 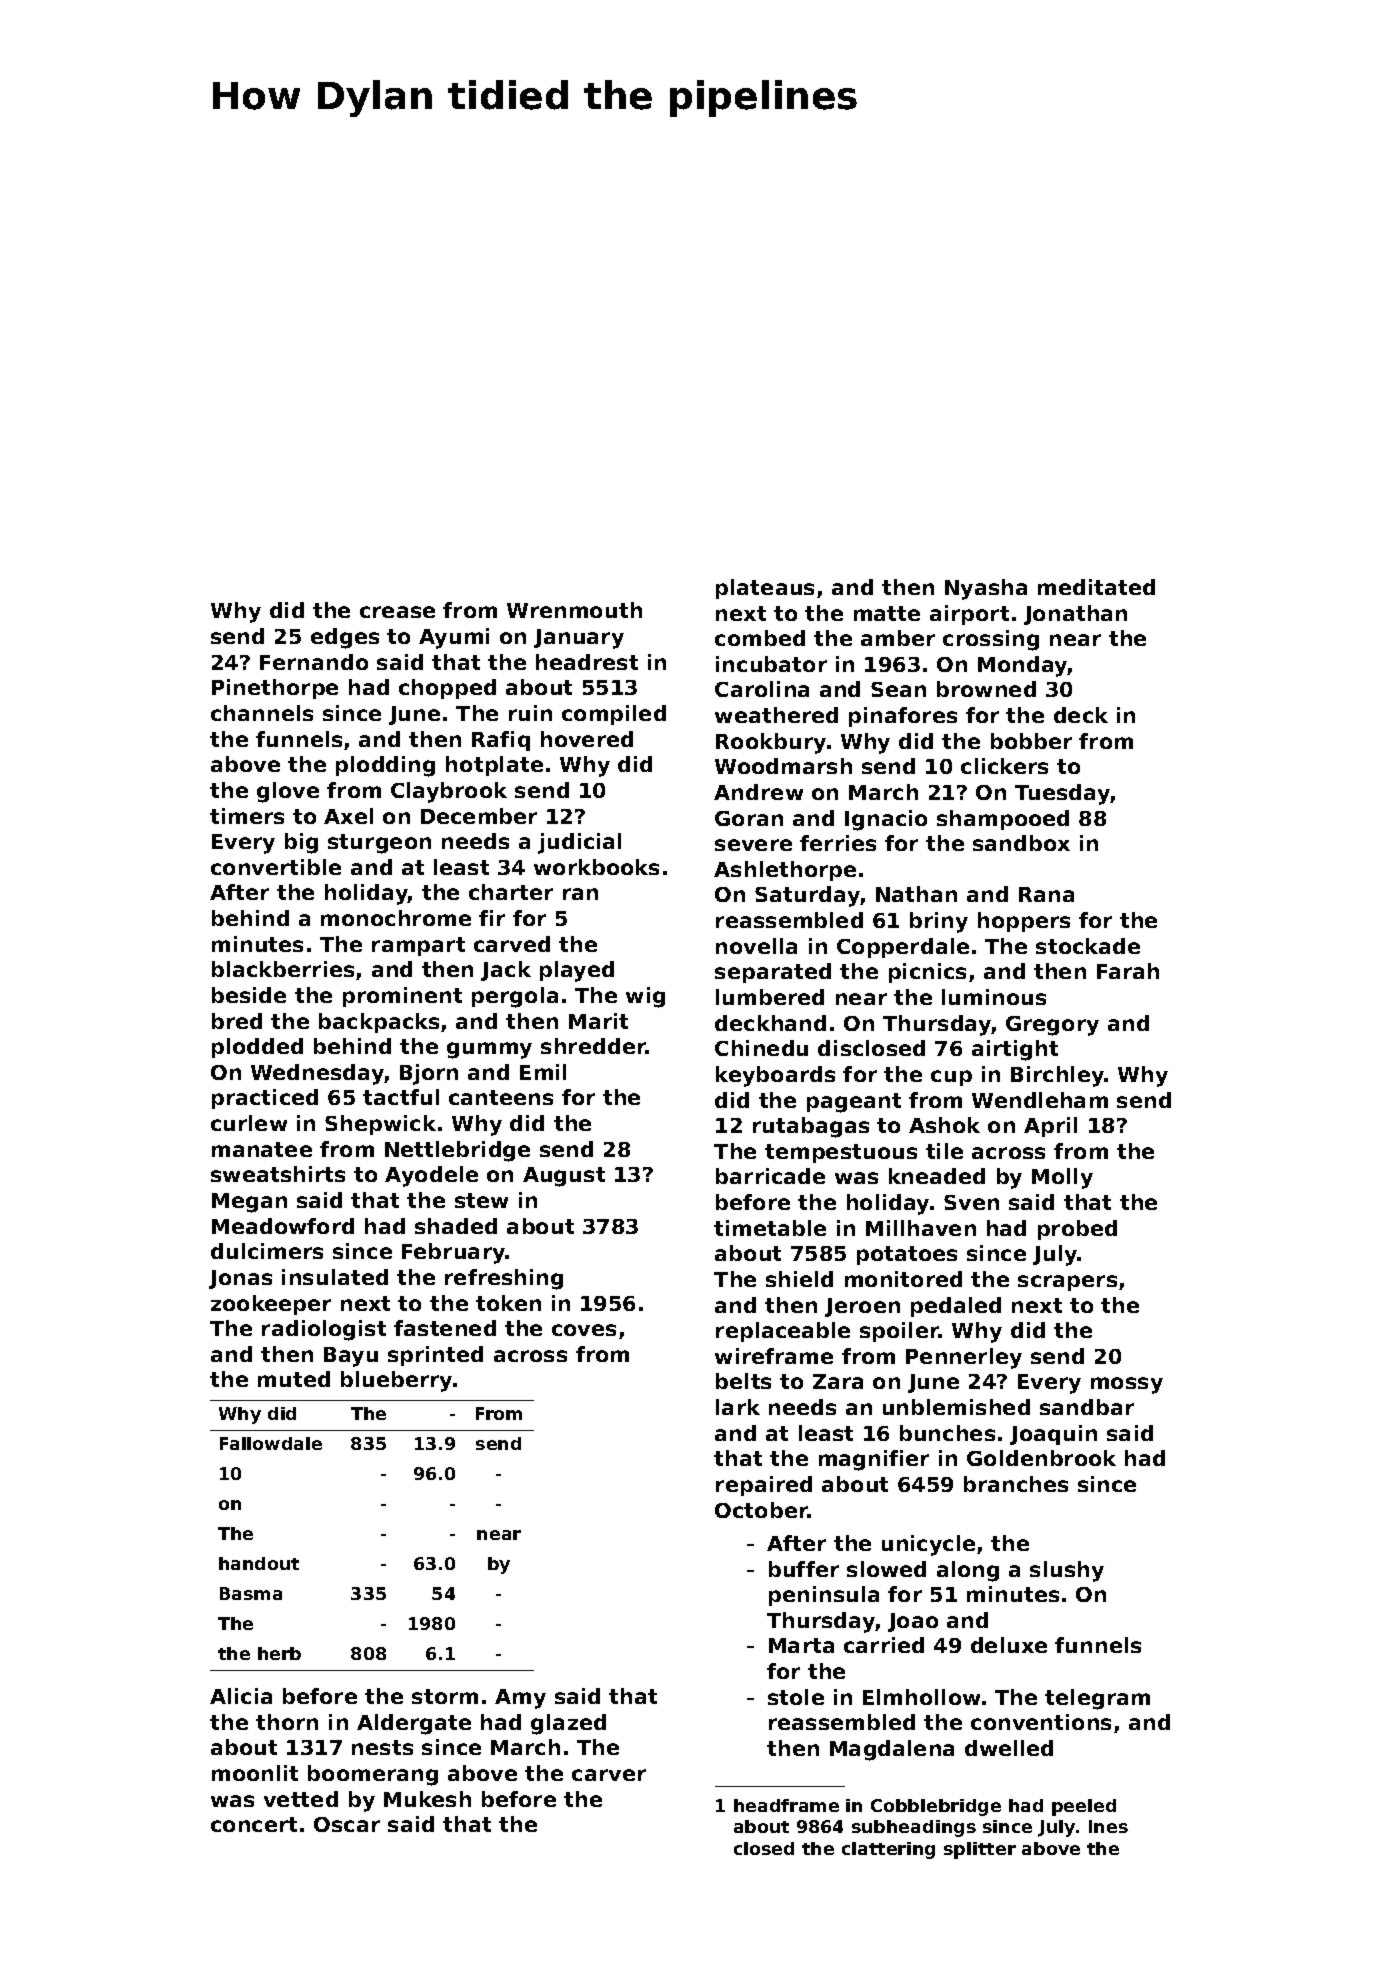 I want to click on belts, so click(x=743, y=1381).
